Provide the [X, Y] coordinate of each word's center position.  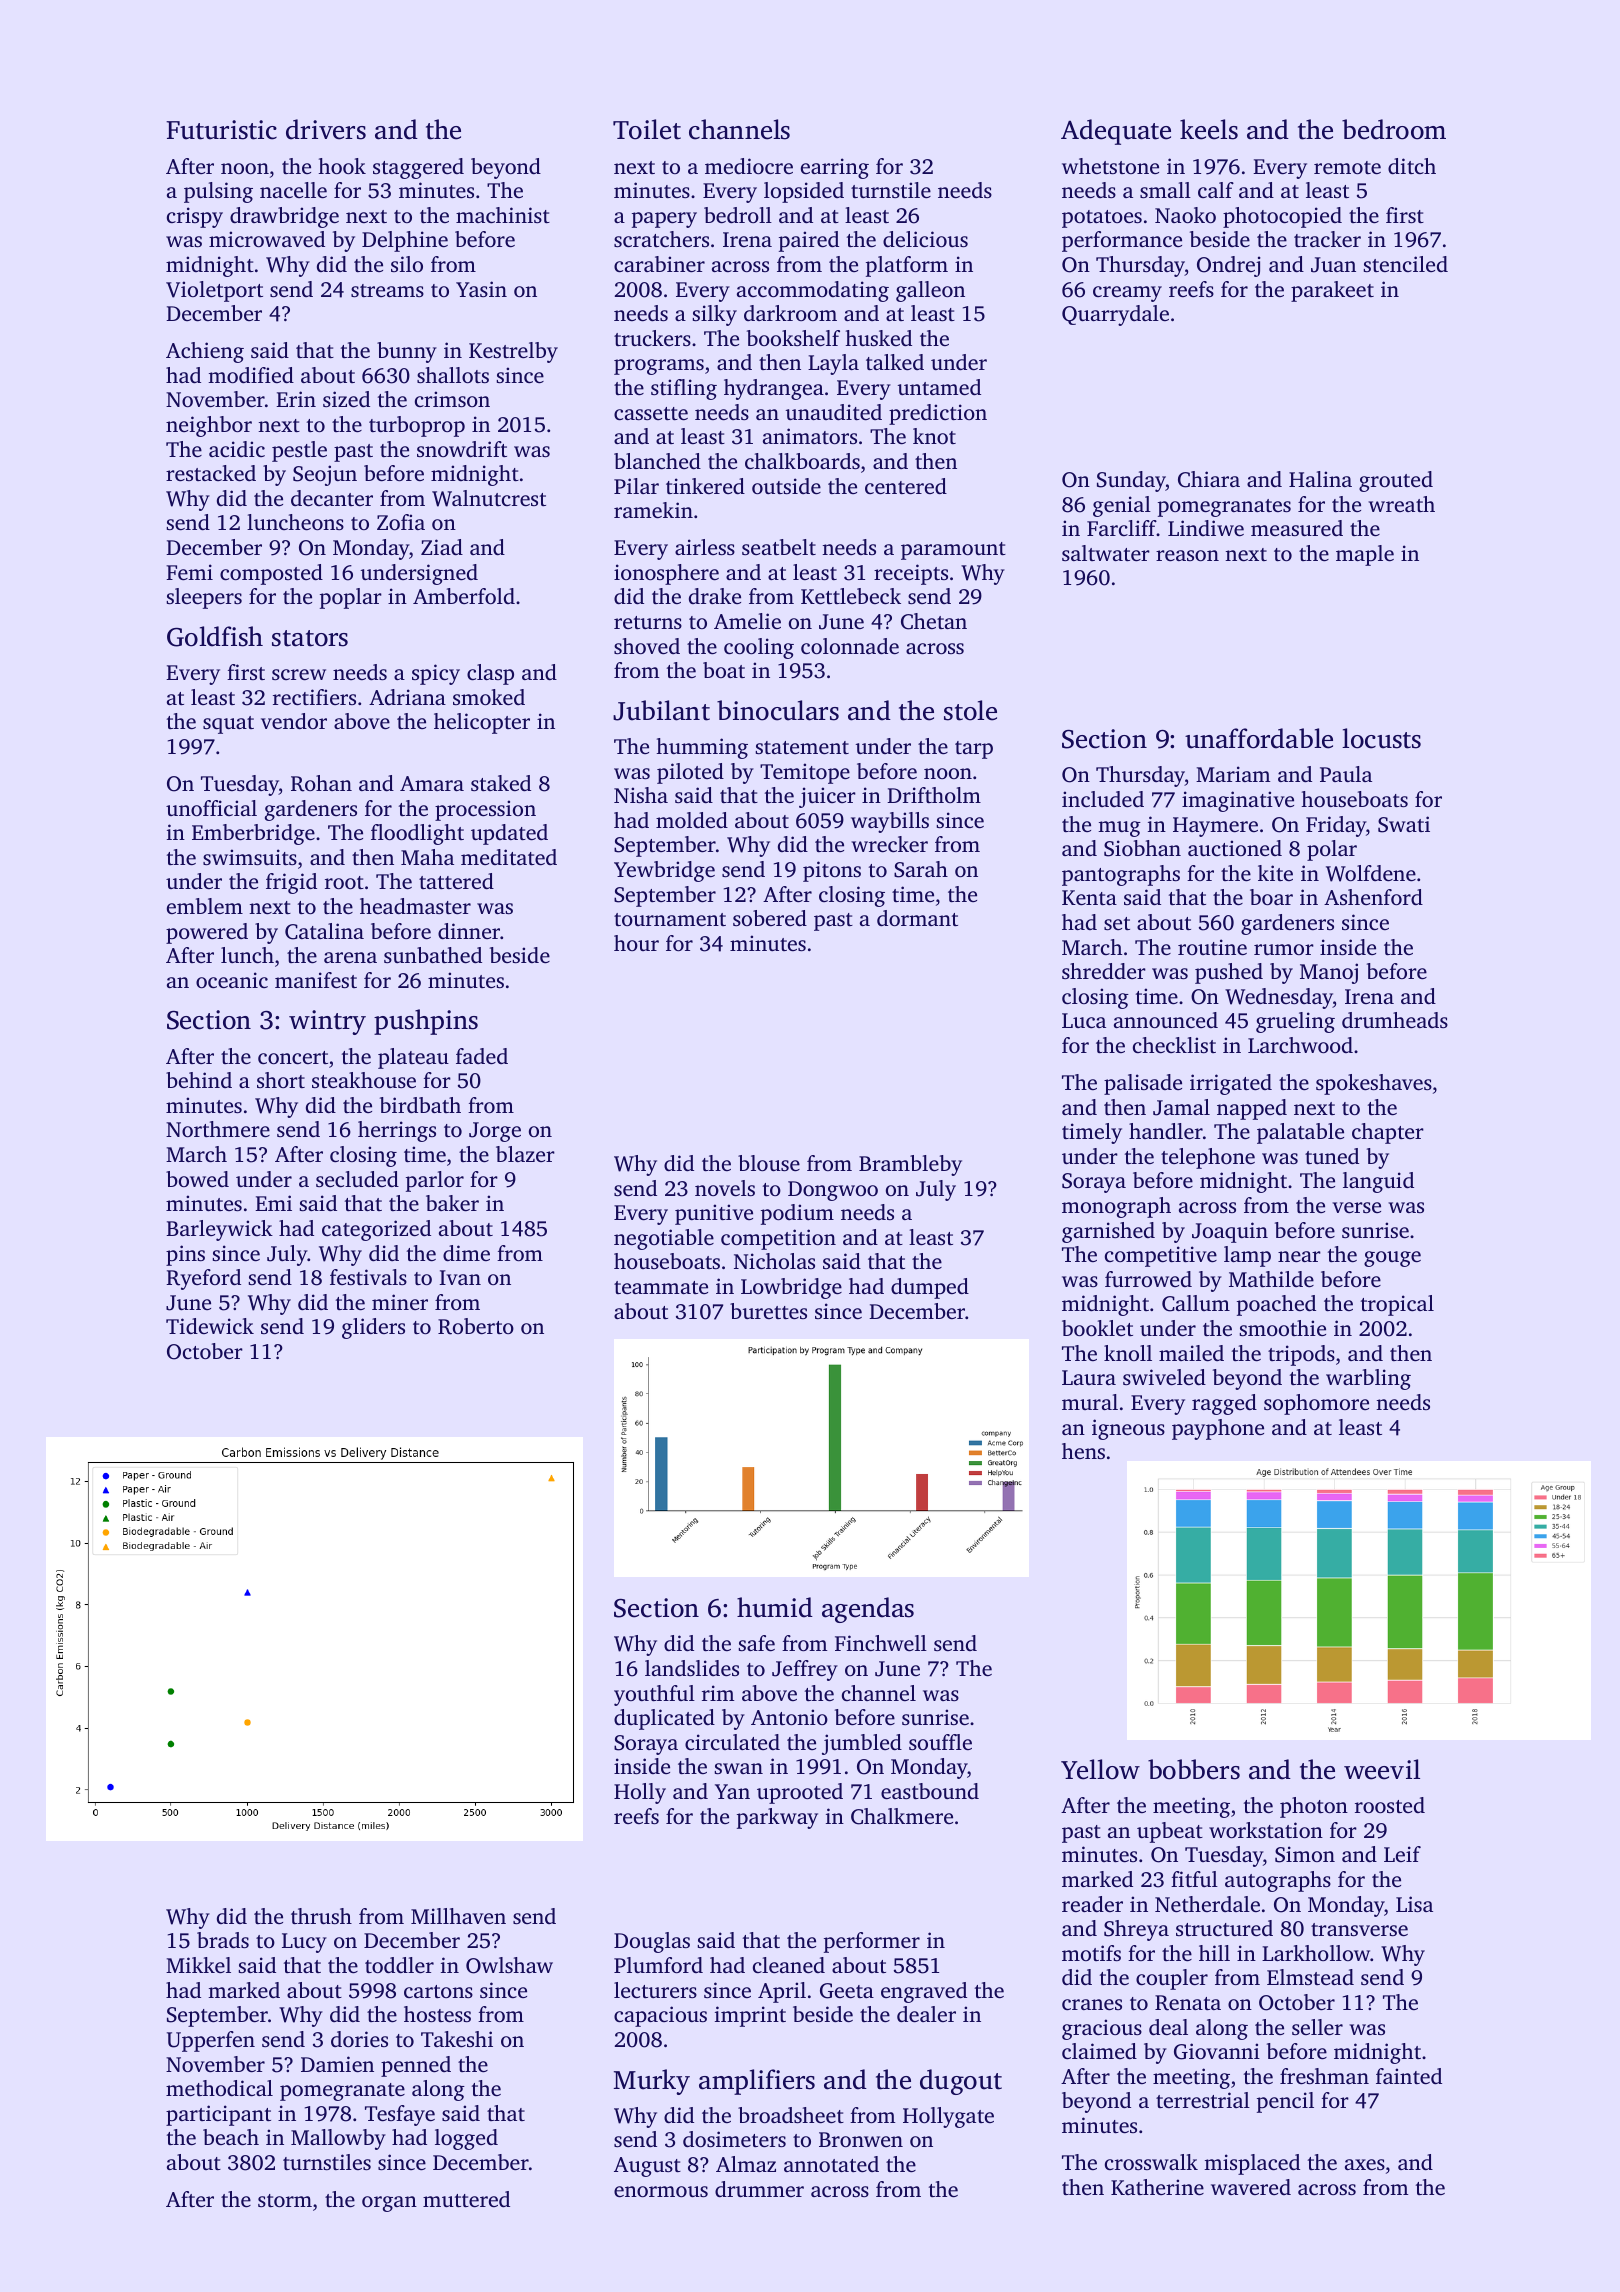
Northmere [218, 1129]
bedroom [1394, 129]
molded [692, 820]
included [1103, 799]
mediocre [749, 166]
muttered [466, 2199]
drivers [326, 129]
